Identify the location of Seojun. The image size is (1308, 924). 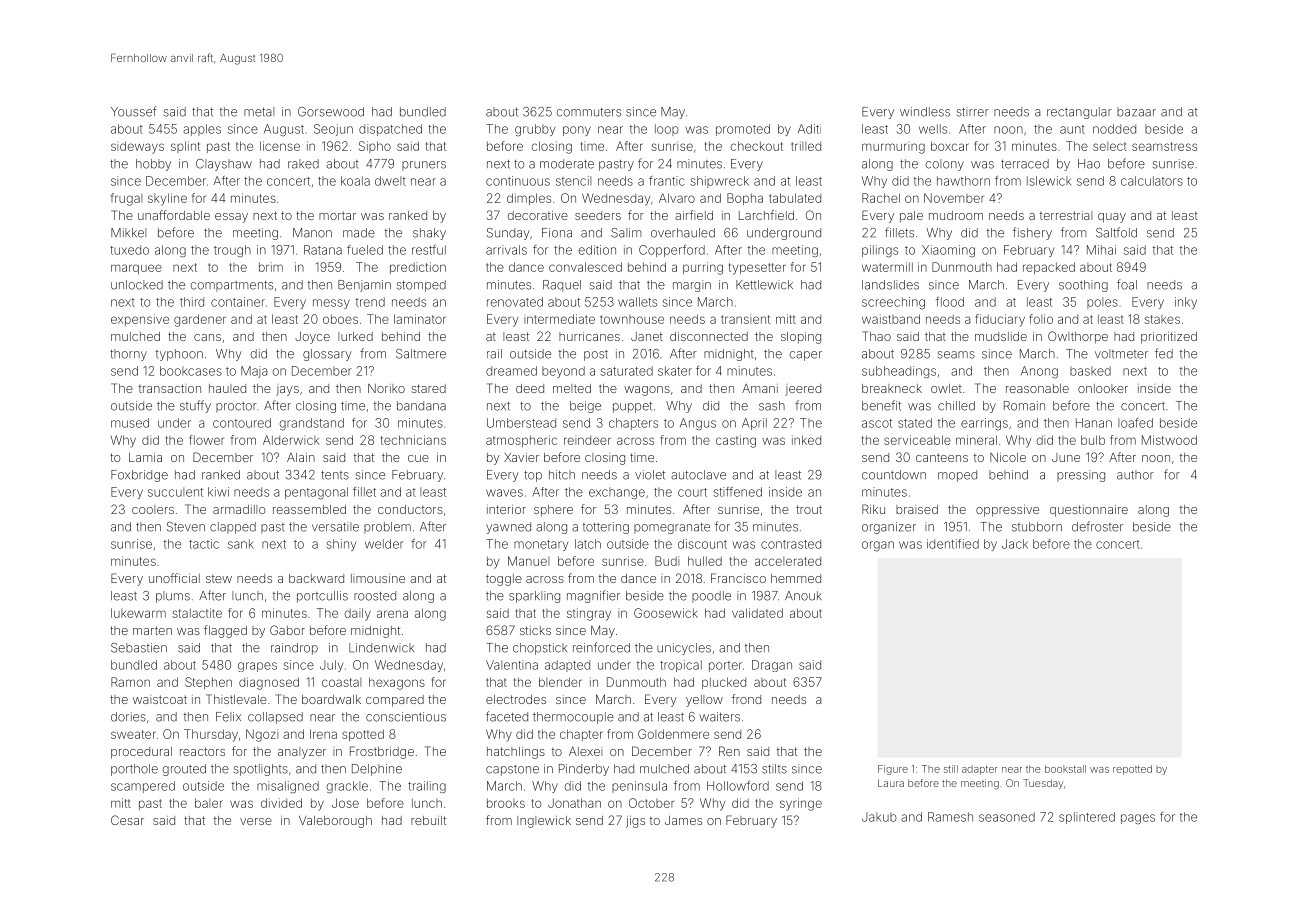
(333, 130).
